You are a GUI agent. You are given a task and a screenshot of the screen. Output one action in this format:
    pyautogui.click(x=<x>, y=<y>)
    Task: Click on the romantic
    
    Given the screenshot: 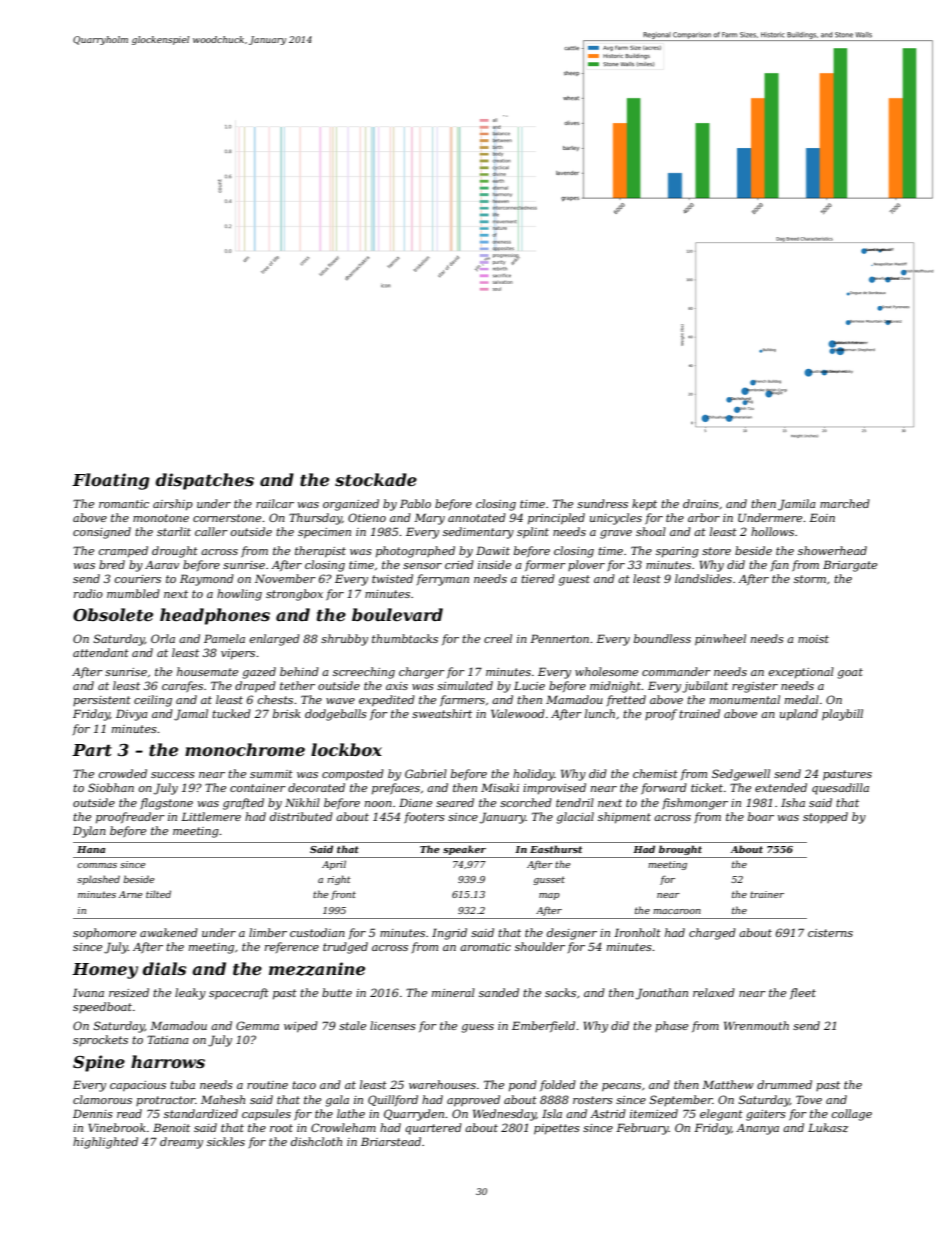 What is the action you would take?
    pyautogui.click(x=124, y=504)
